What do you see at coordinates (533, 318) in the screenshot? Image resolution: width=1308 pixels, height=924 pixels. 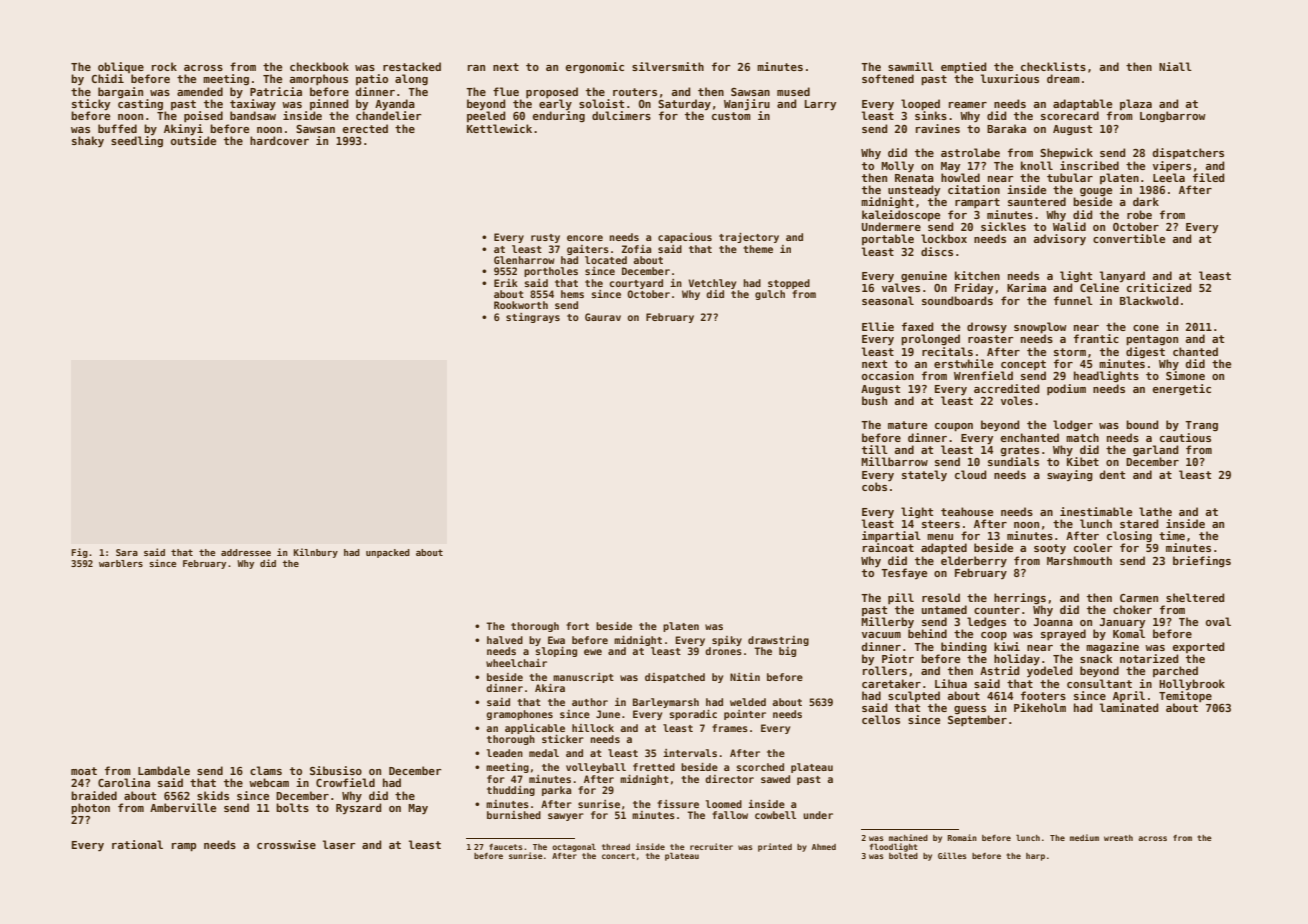 I see `stingrays` at bounding box center [533, 318].
